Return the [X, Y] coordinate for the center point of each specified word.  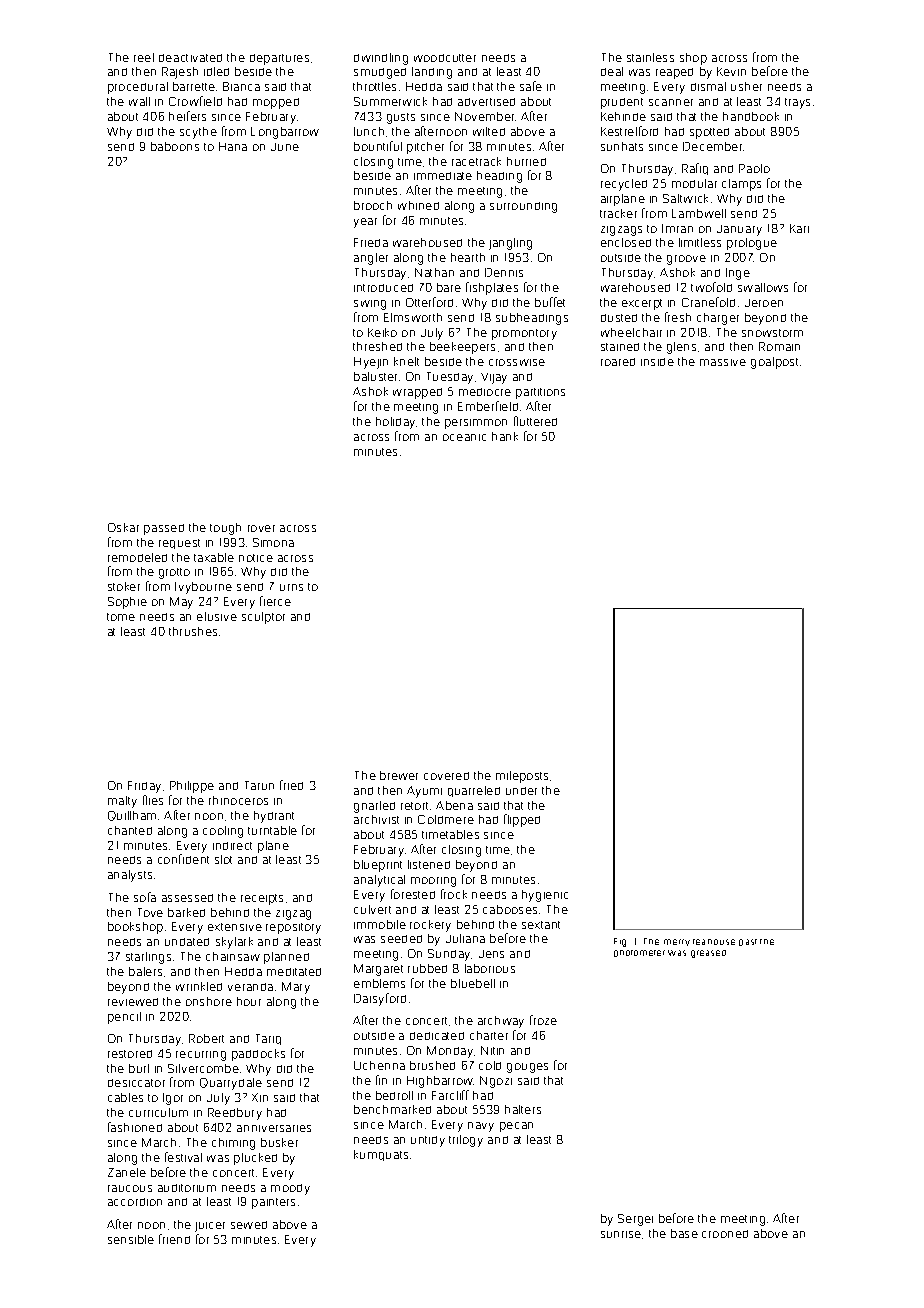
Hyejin [371, 363]
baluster [375, 376]
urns [291, 587]
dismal [708, 86]
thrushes [193, 631]
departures [279, 59]
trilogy [466, 1141]
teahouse [714, 942]
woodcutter [445, 58]
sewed [249, 1225]
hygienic [545, 896]
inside [657, 362]
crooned [725, 1234]
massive [723, 362]
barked [186, 912]
